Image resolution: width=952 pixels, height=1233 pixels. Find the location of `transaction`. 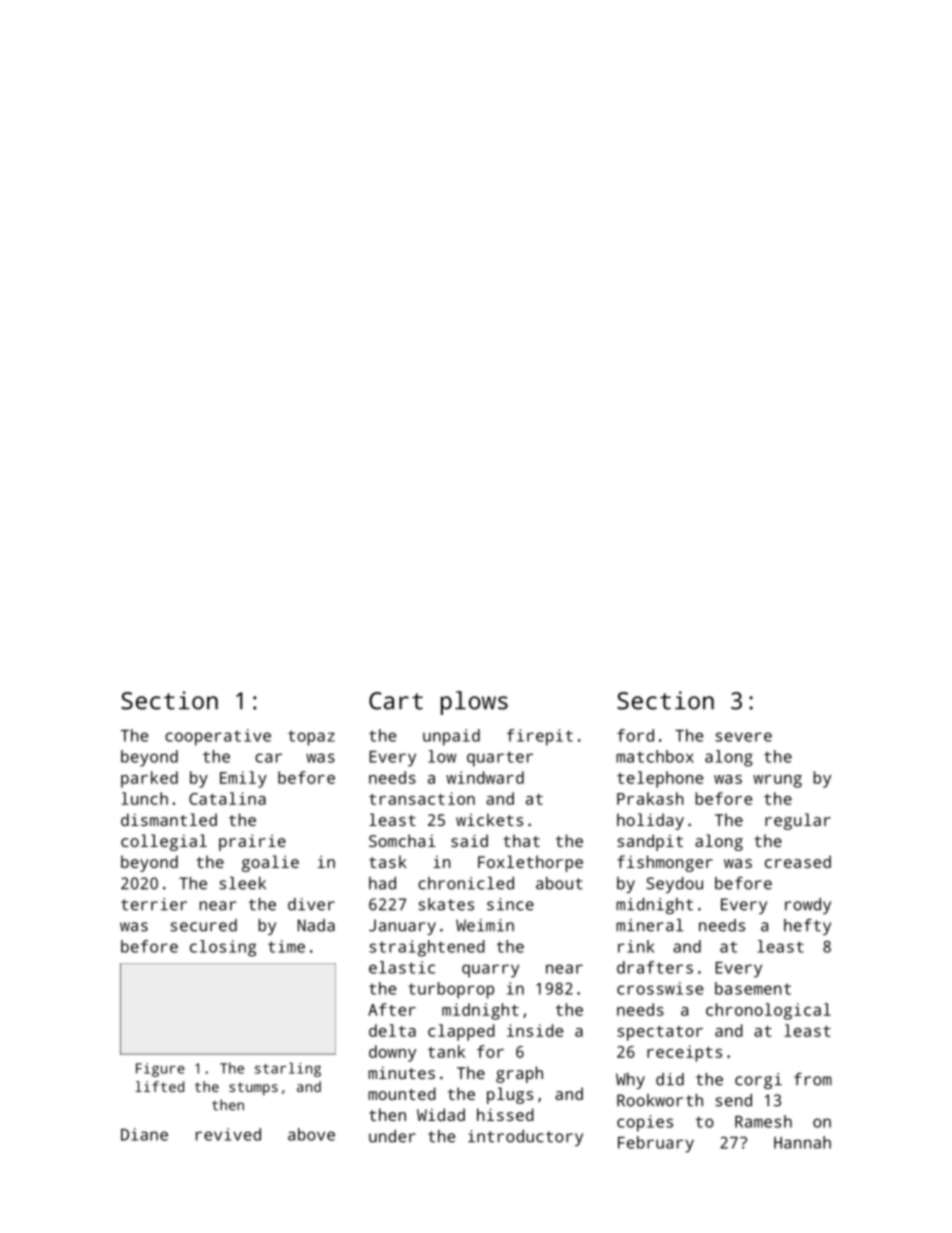

transaction is located at coordinates (422, 798).
